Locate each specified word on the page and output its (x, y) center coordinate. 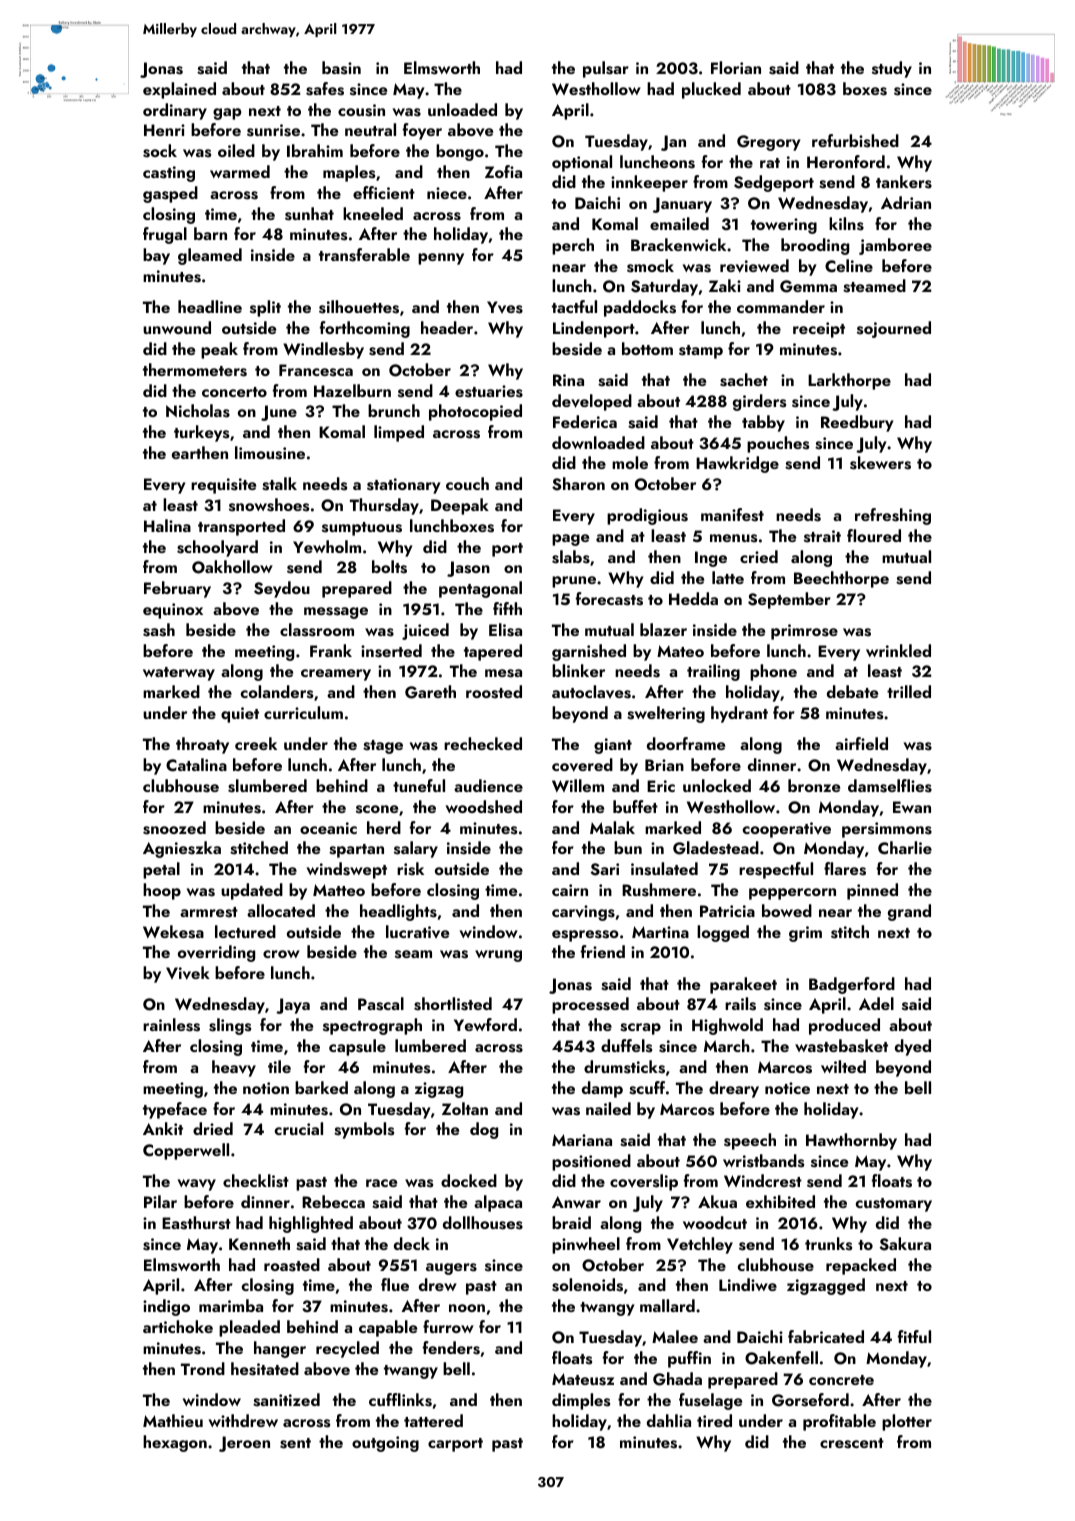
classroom (317, 630)
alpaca (498, 1203)
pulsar (606, 69)
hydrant (739, 714)
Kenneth (259, 1243)
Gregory (769, 143)
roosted (494, 692)
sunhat (309, 214)
